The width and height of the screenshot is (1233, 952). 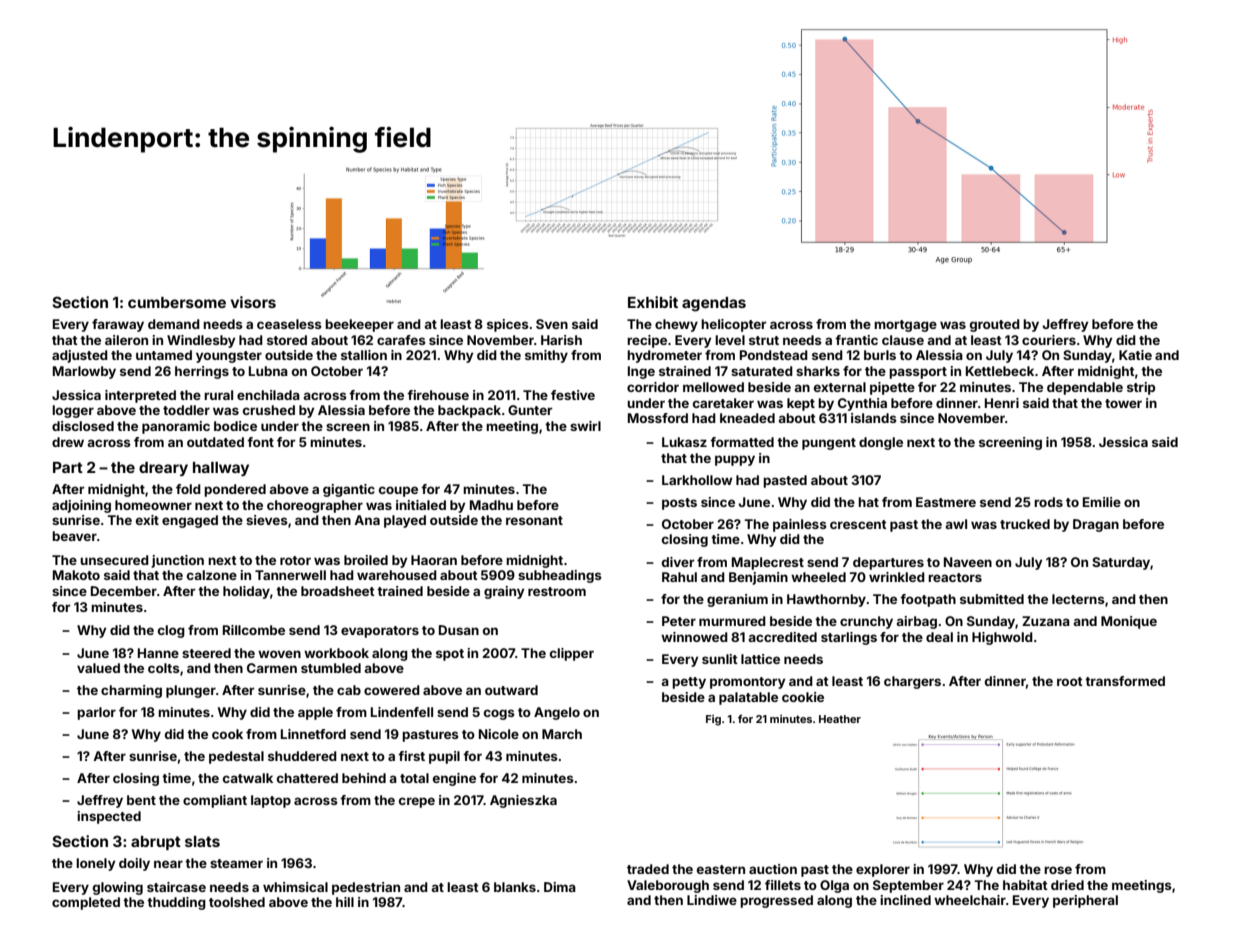 I want to click on steamer, so click(x=236, y=863).
